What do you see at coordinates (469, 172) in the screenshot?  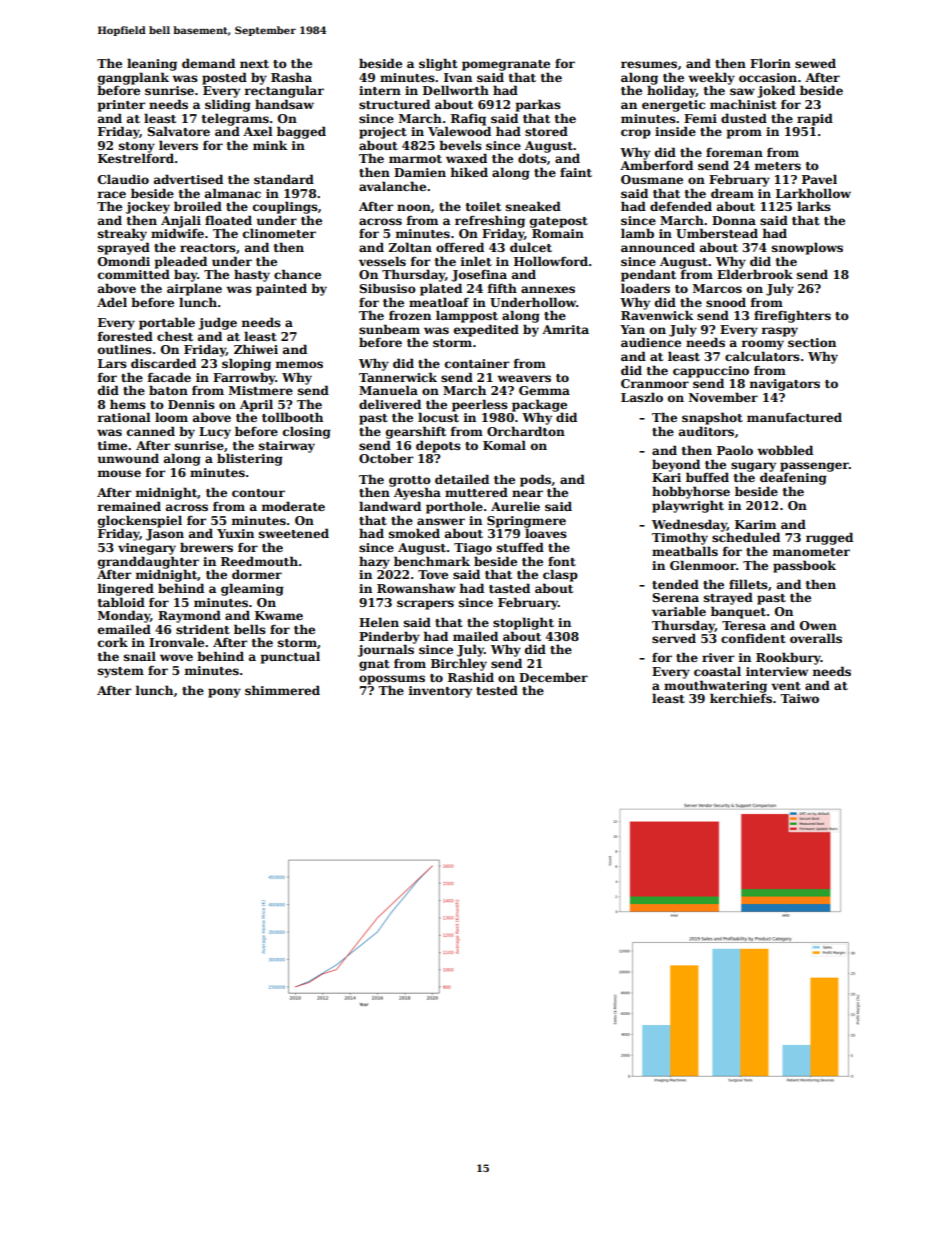 I see `hiked` at bounding box center [469, 172].
